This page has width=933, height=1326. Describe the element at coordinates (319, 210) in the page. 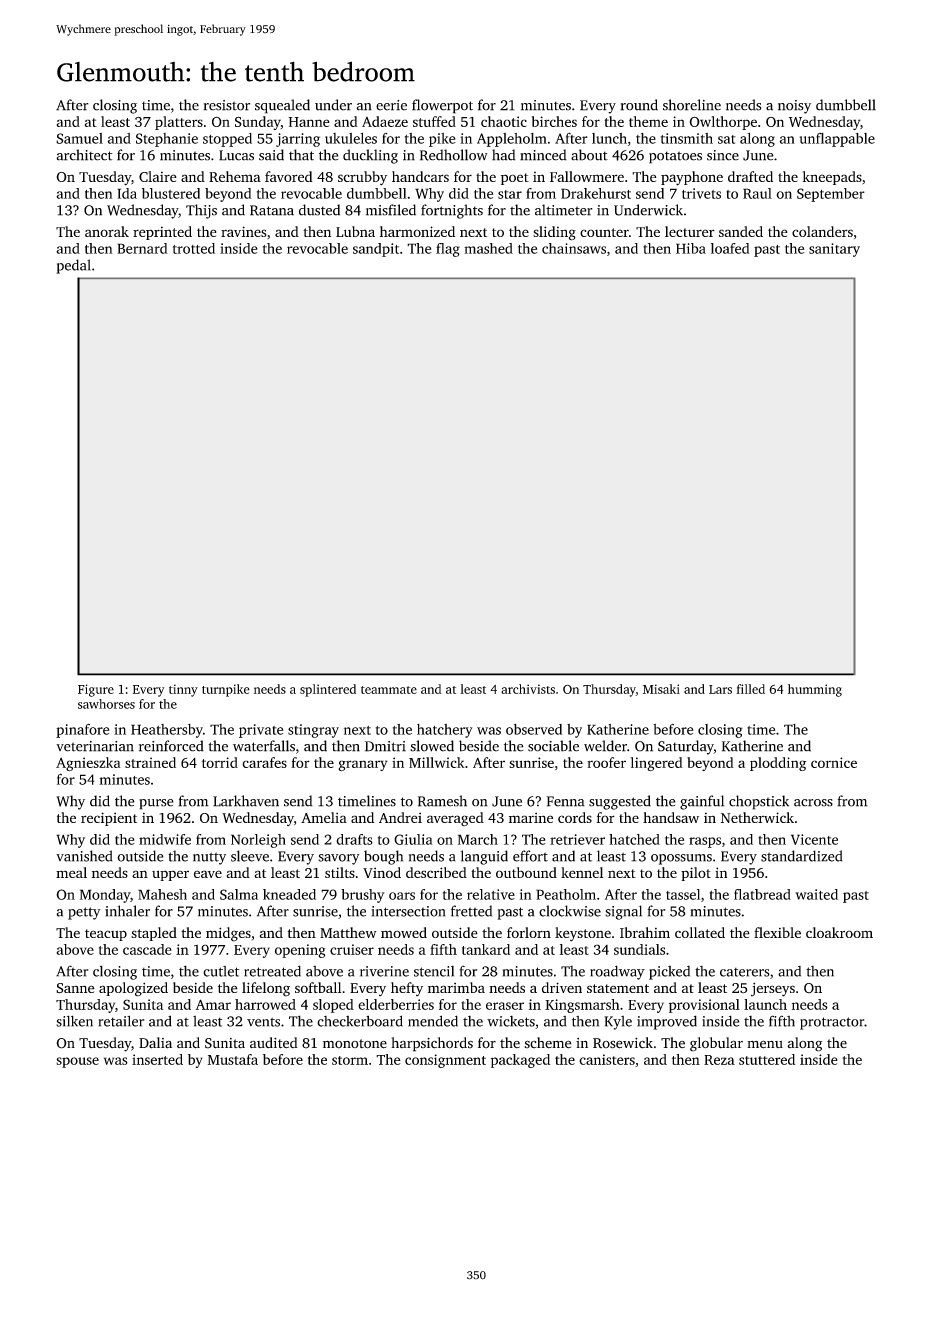

I see `dusted` at that location.
